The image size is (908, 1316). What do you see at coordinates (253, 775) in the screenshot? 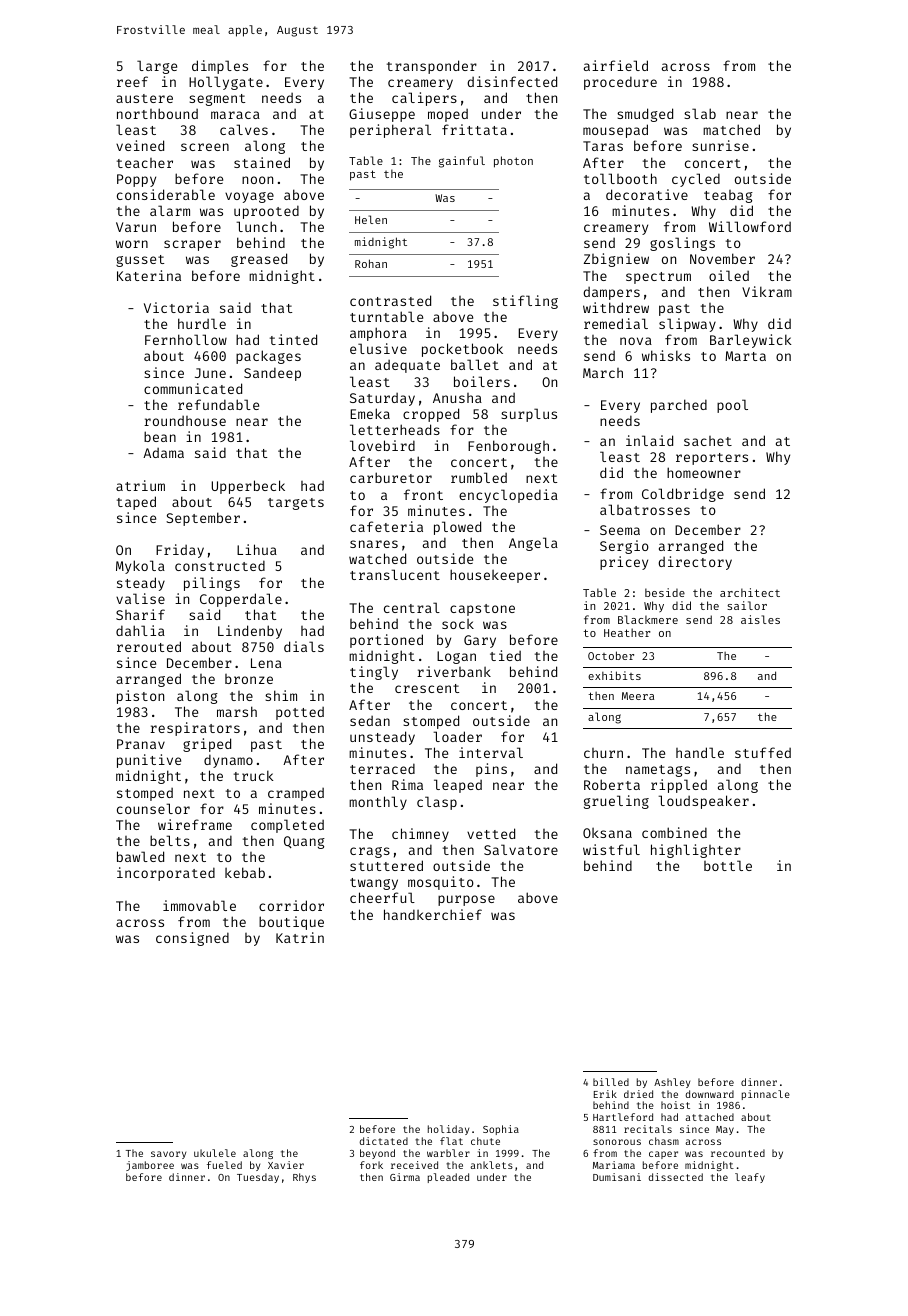
I see `truck` at bounding box center [253, 775].
